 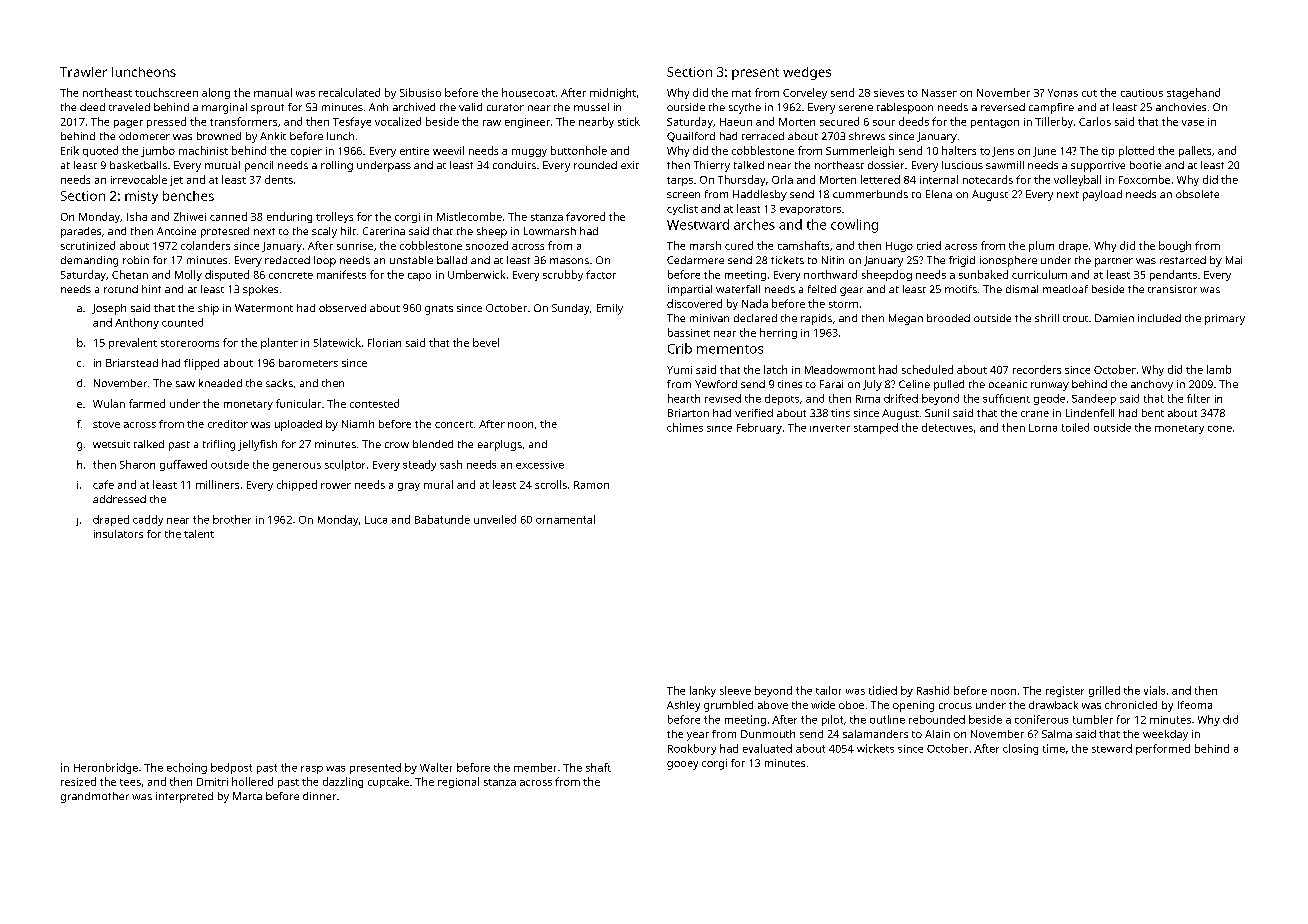 What do you see at coordinates (106, 768) in the page?
I see `Heronbridge` at bounding box center [106, 768].
